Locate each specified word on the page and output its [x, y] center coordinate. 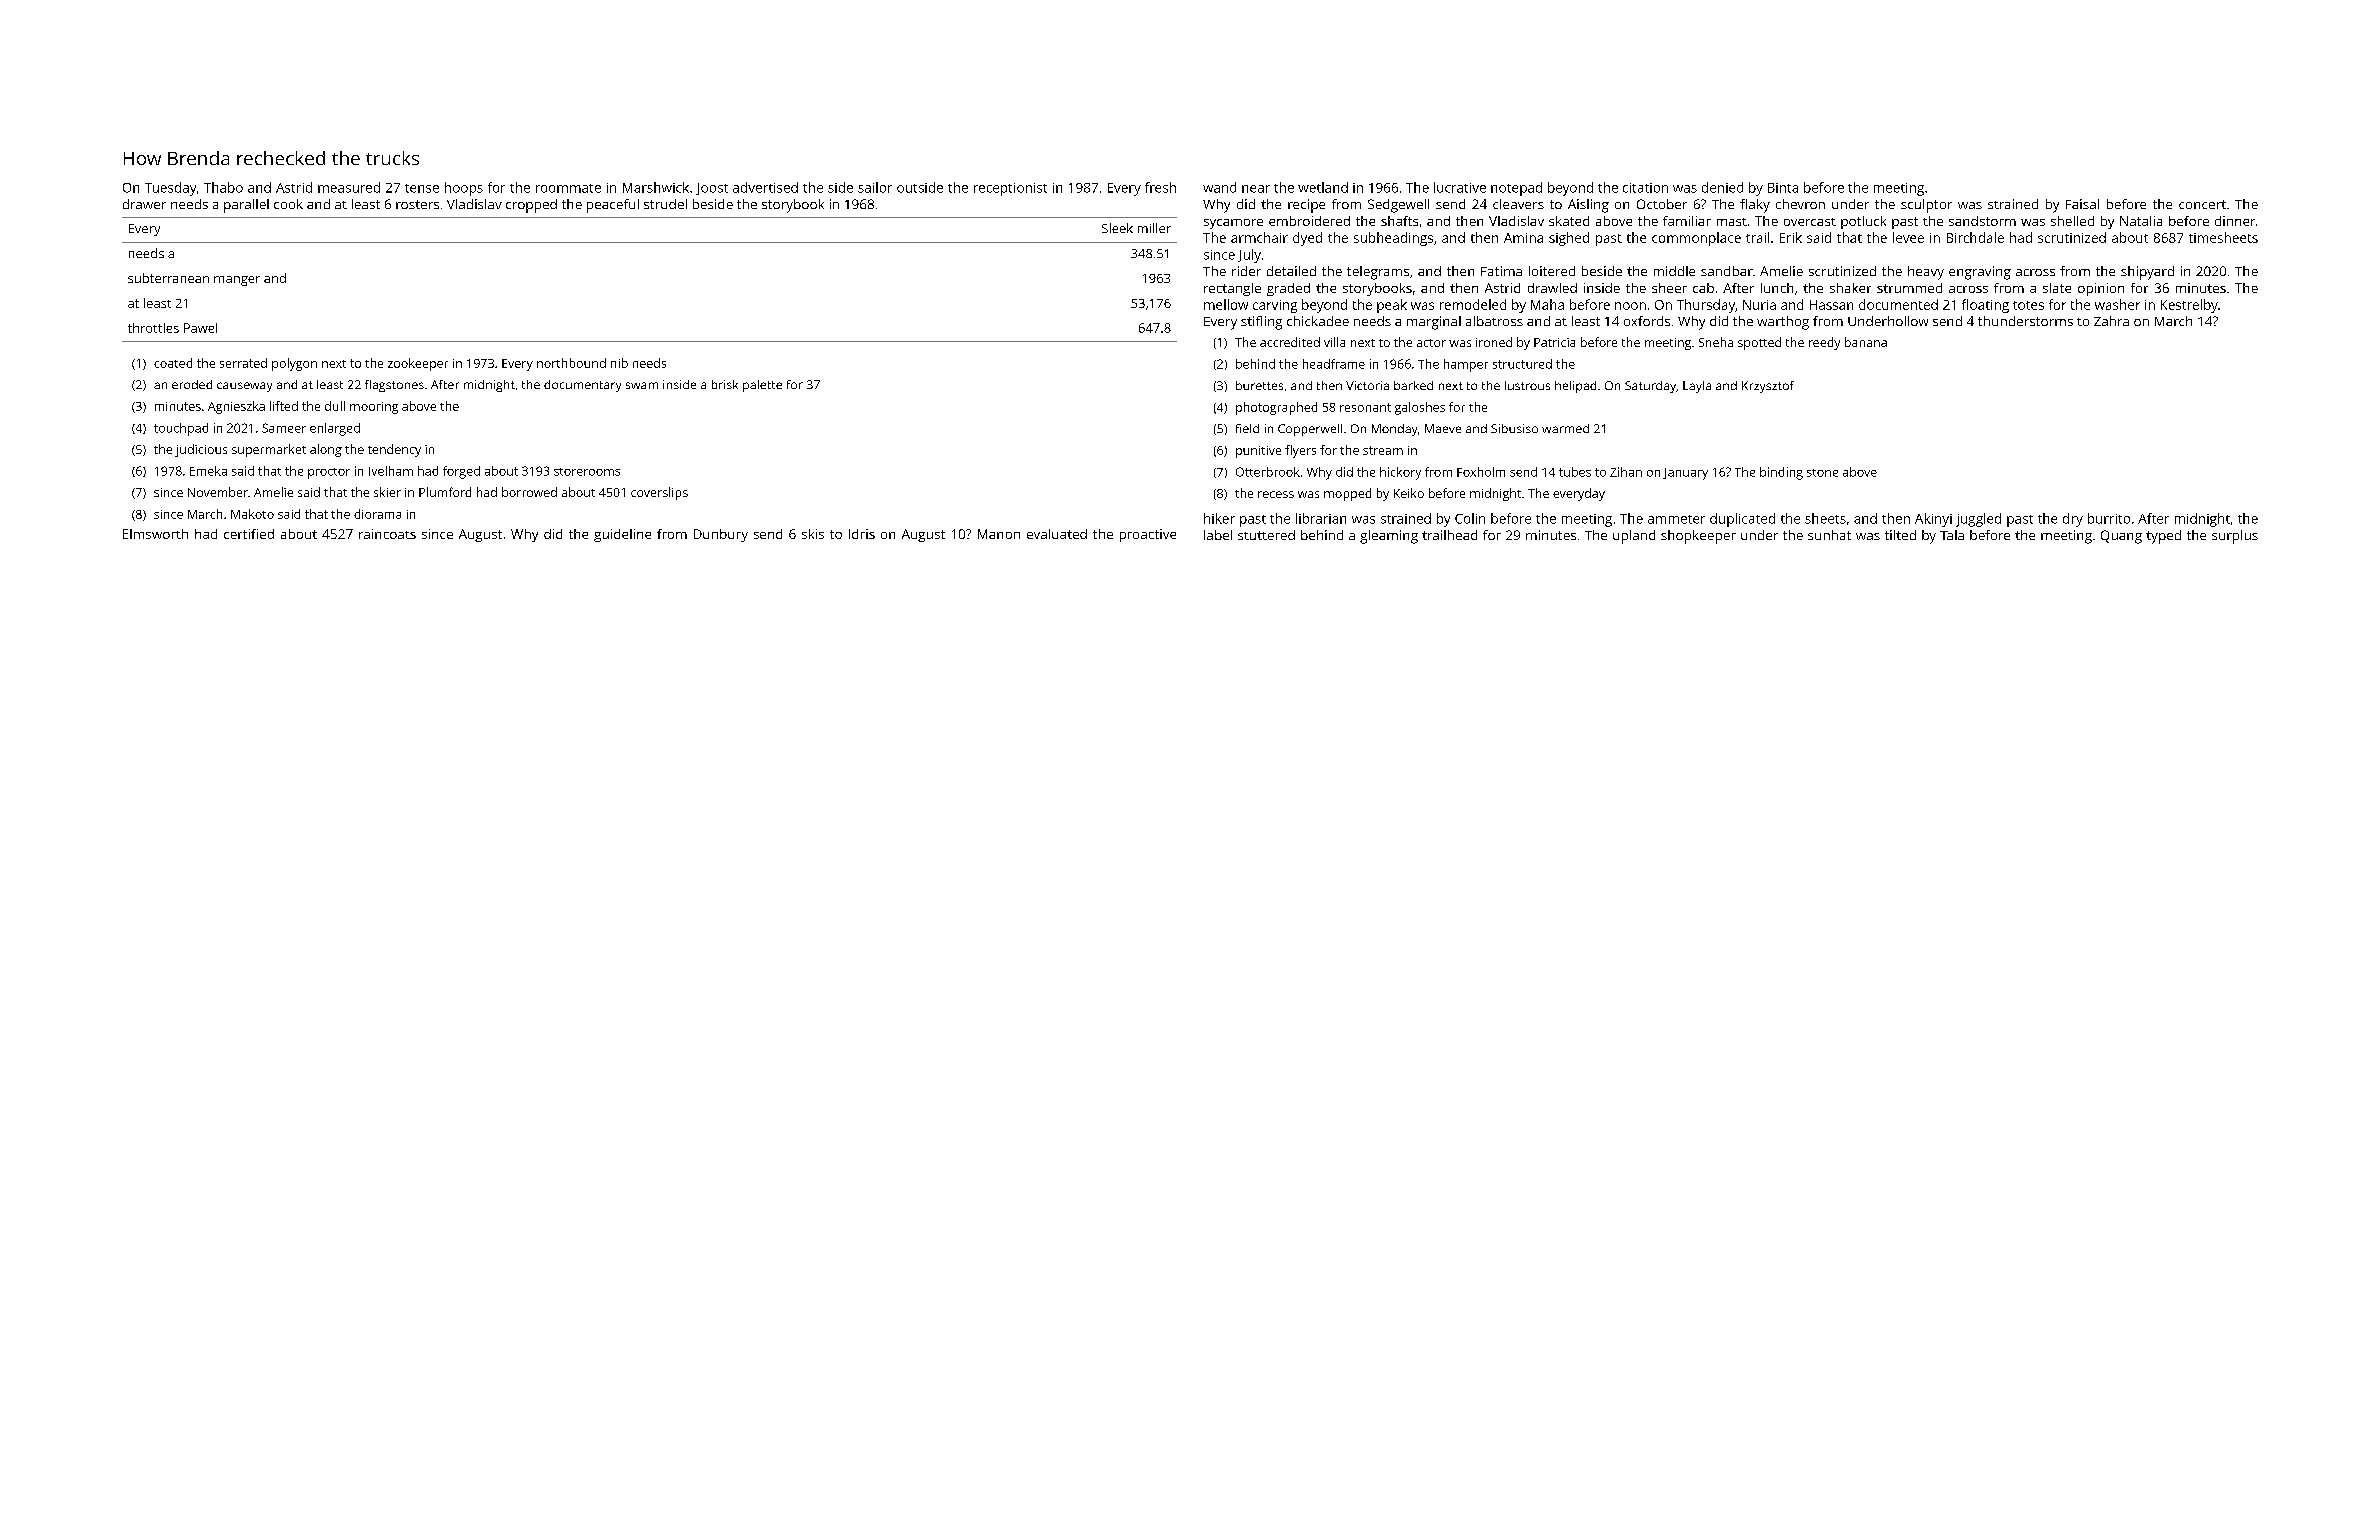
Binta [1783, 188]
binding [1781, 473]
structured [1522, 364]
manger [237, 281]
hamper [1466, 365]
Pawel [200, 328]
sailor [875, 187]
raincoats [387, 534]
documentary [582, 386]
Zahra [2111, 321]
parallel [246, 206]
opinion [2101, 289]
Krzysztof [1768, 387]
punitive [1258, 452]
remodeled [1473, 304]
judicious [201, 450]
